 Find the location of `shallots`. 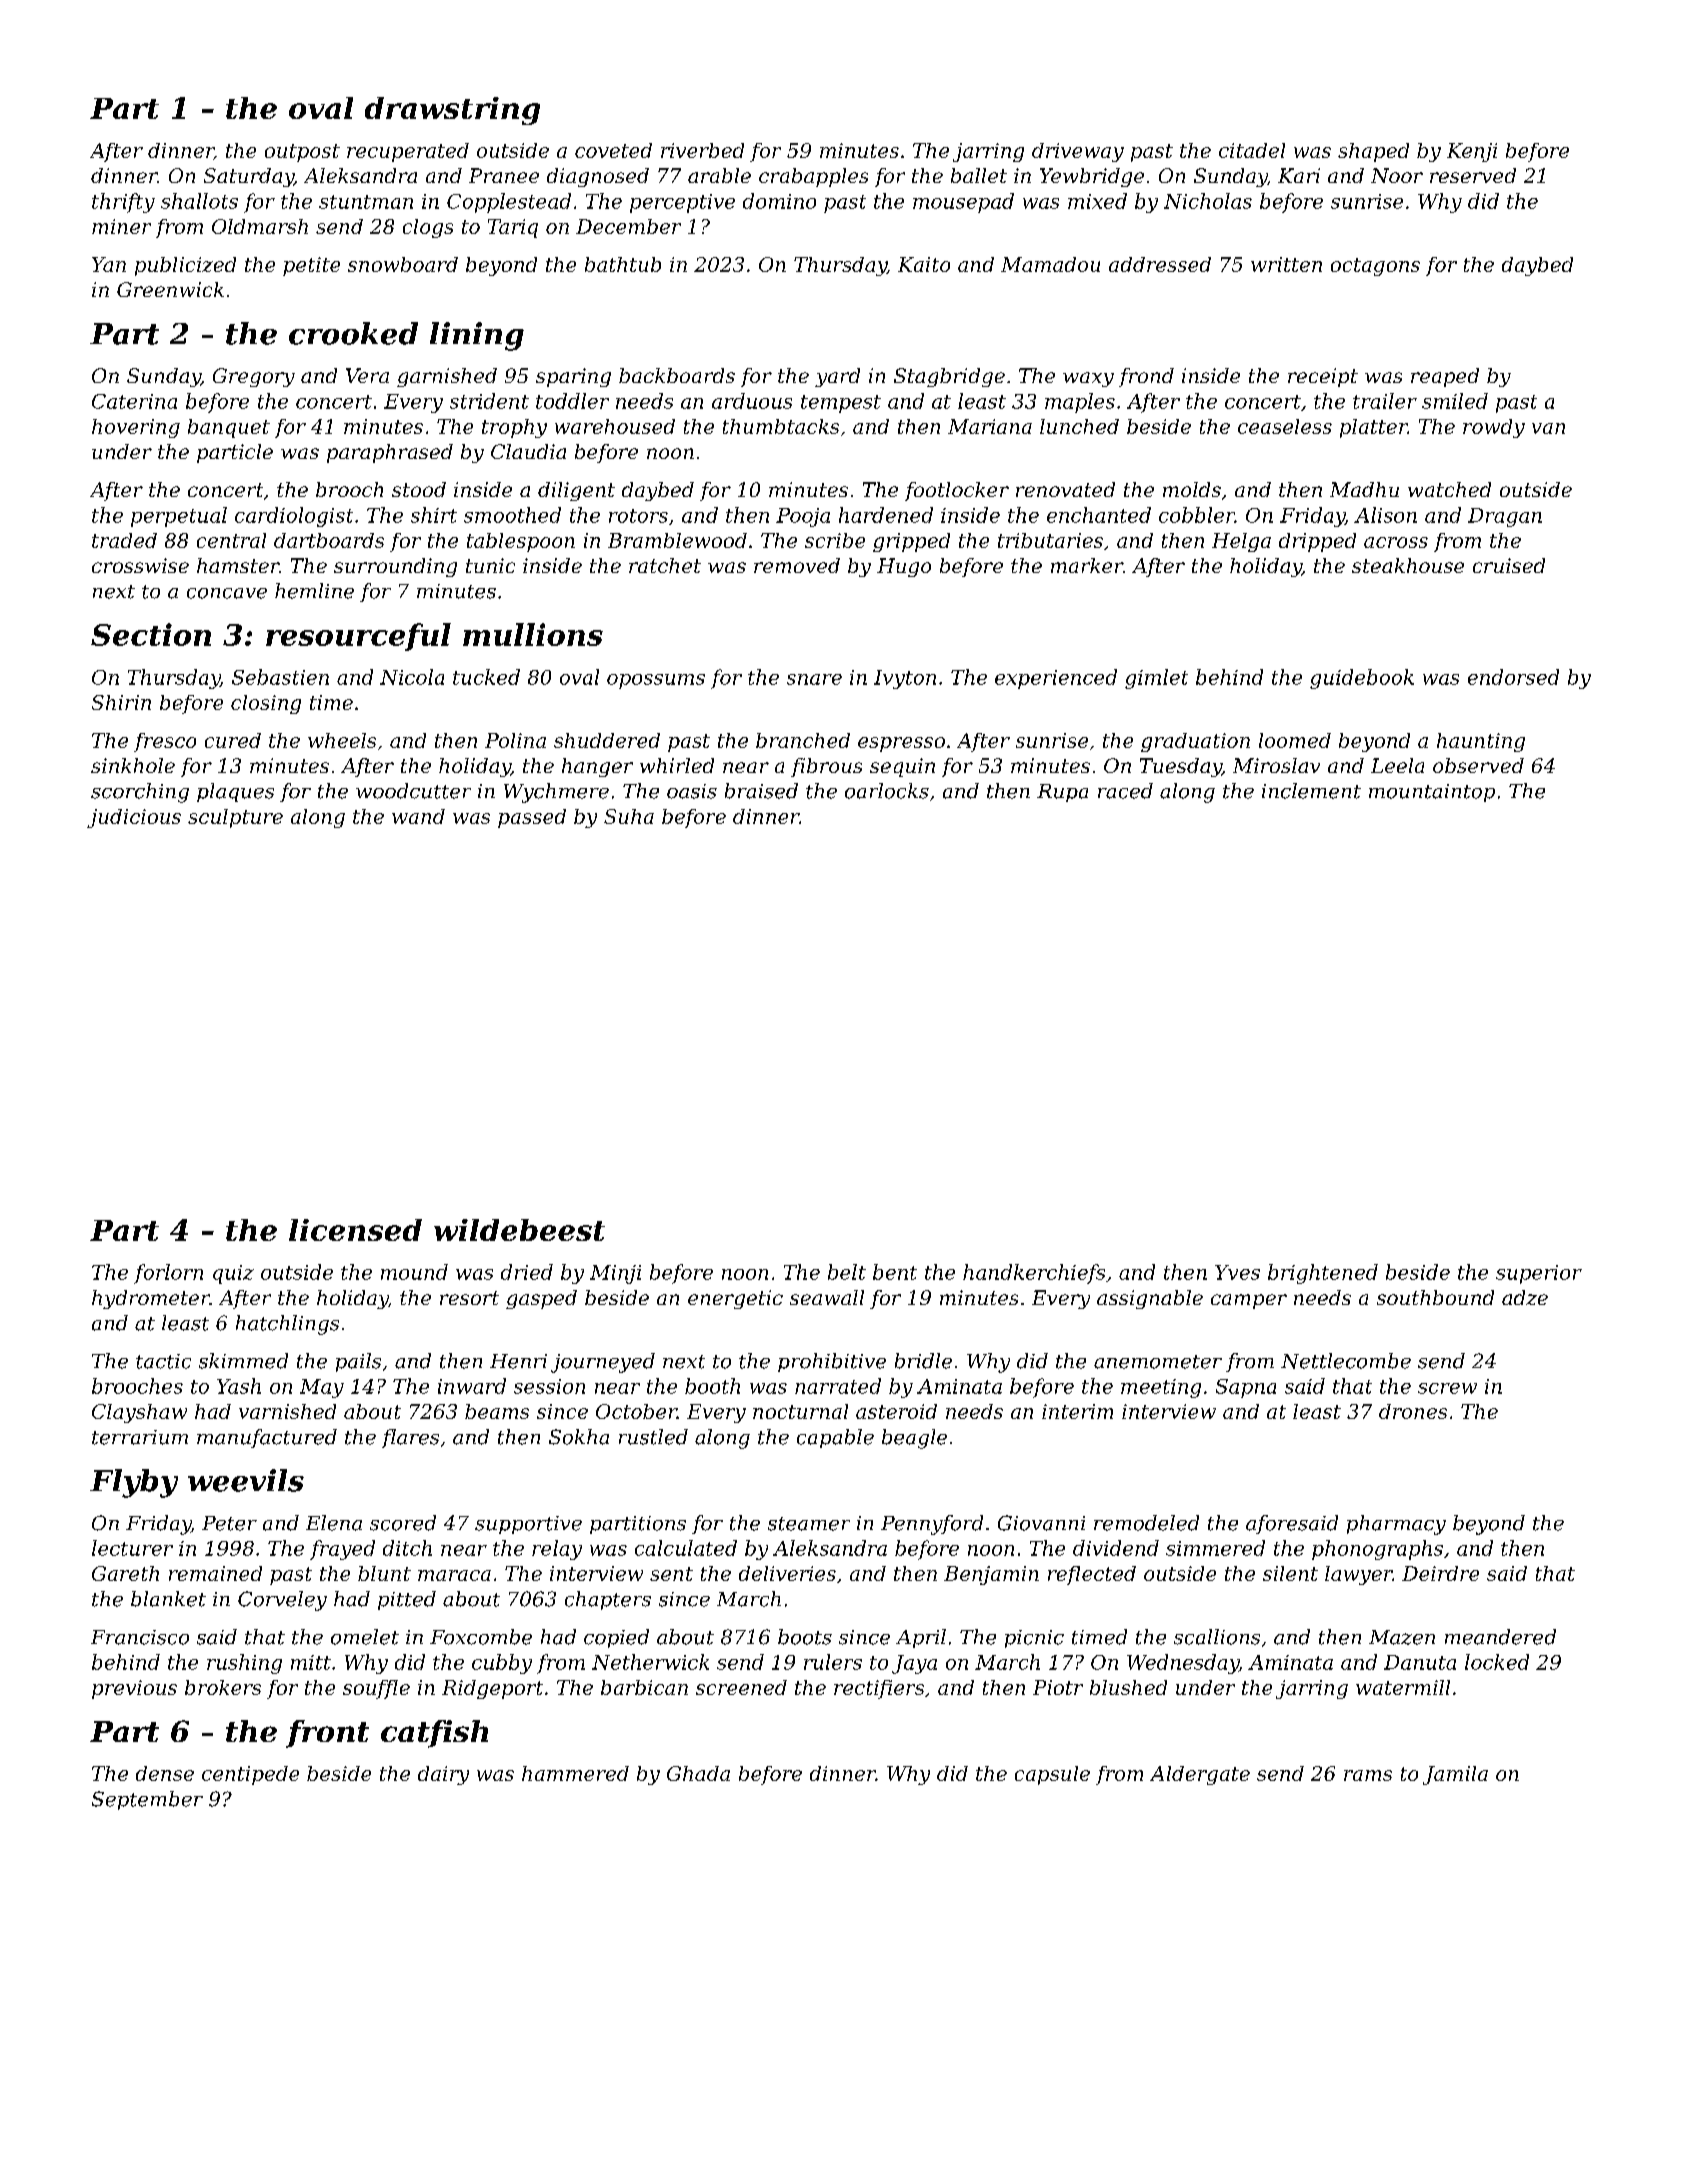

shallots is located at coordinates (199, 201).
